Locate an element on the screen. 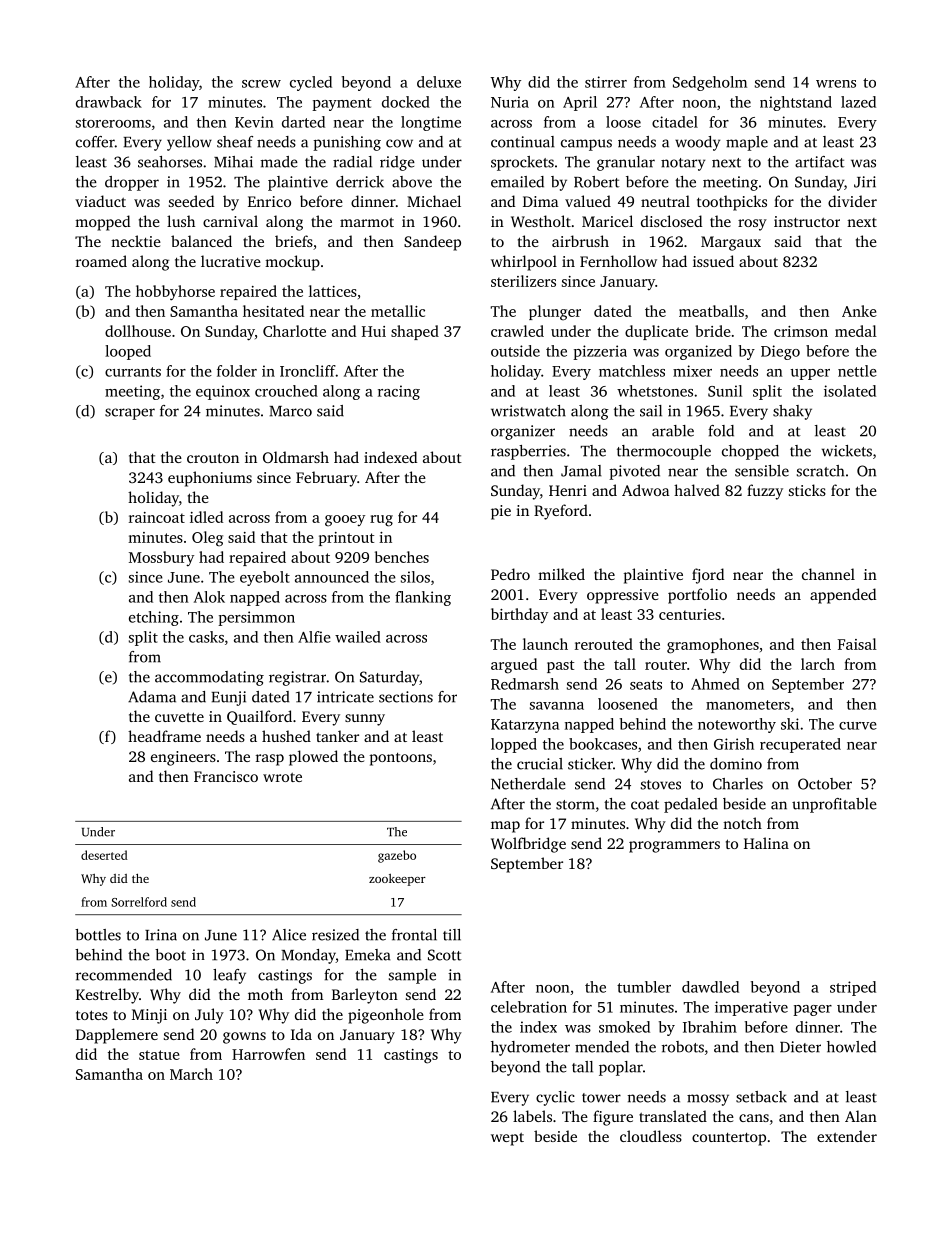  lazed is located at coordinates (858, 102).
